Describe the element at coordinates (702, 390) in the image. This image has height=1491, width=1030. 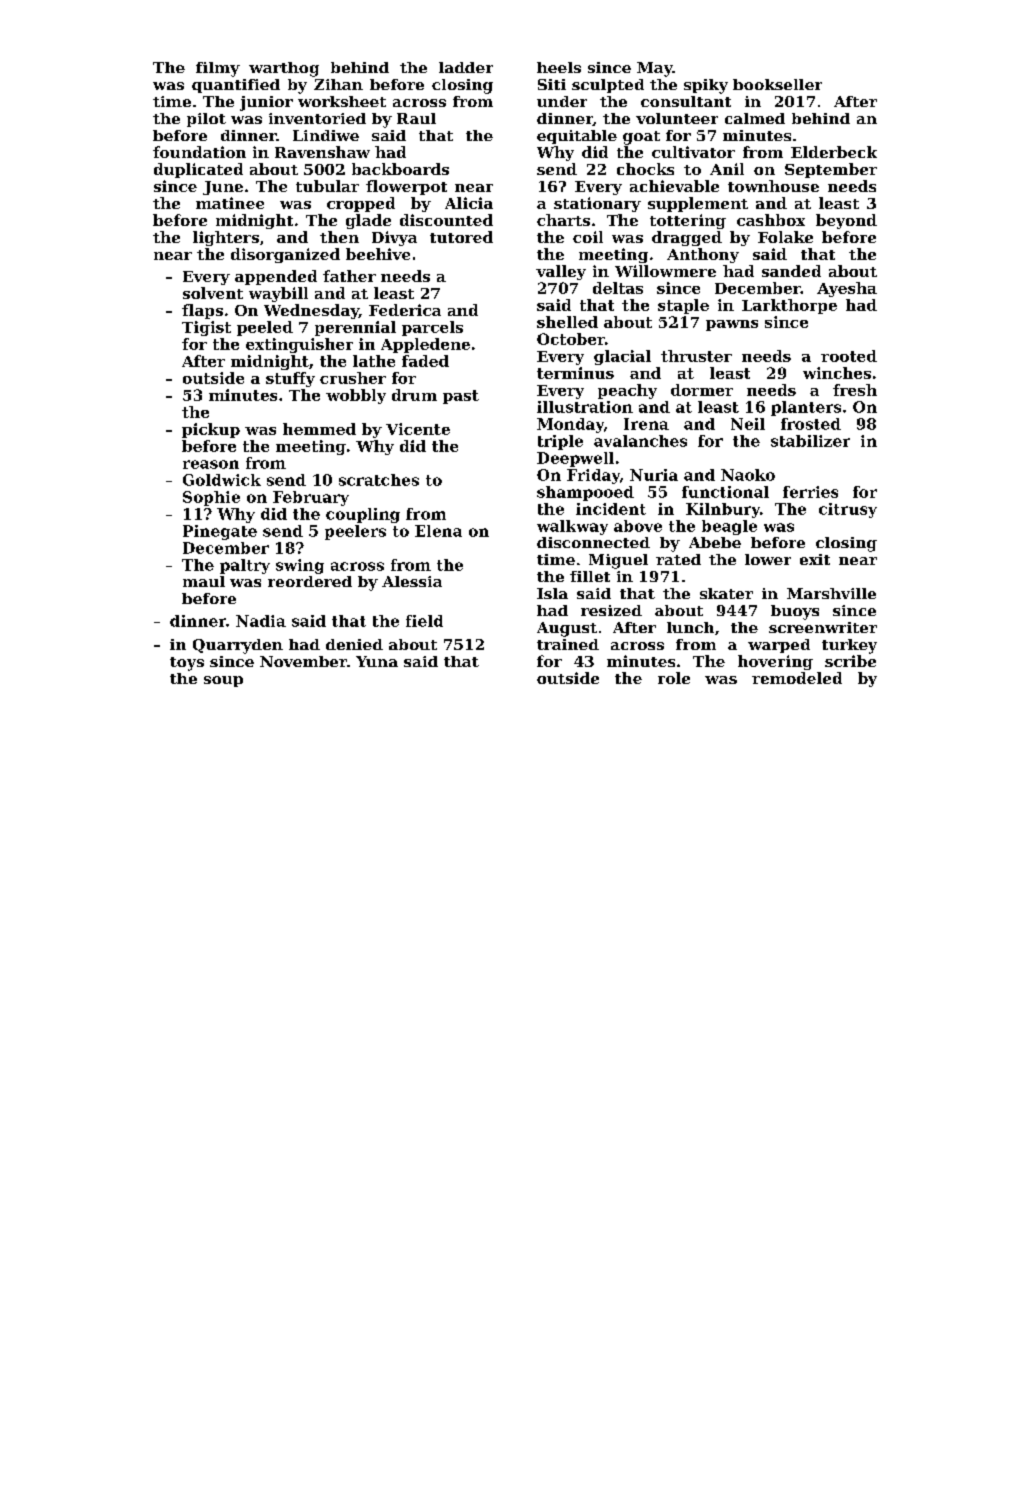
I see `dormer` at that location.
